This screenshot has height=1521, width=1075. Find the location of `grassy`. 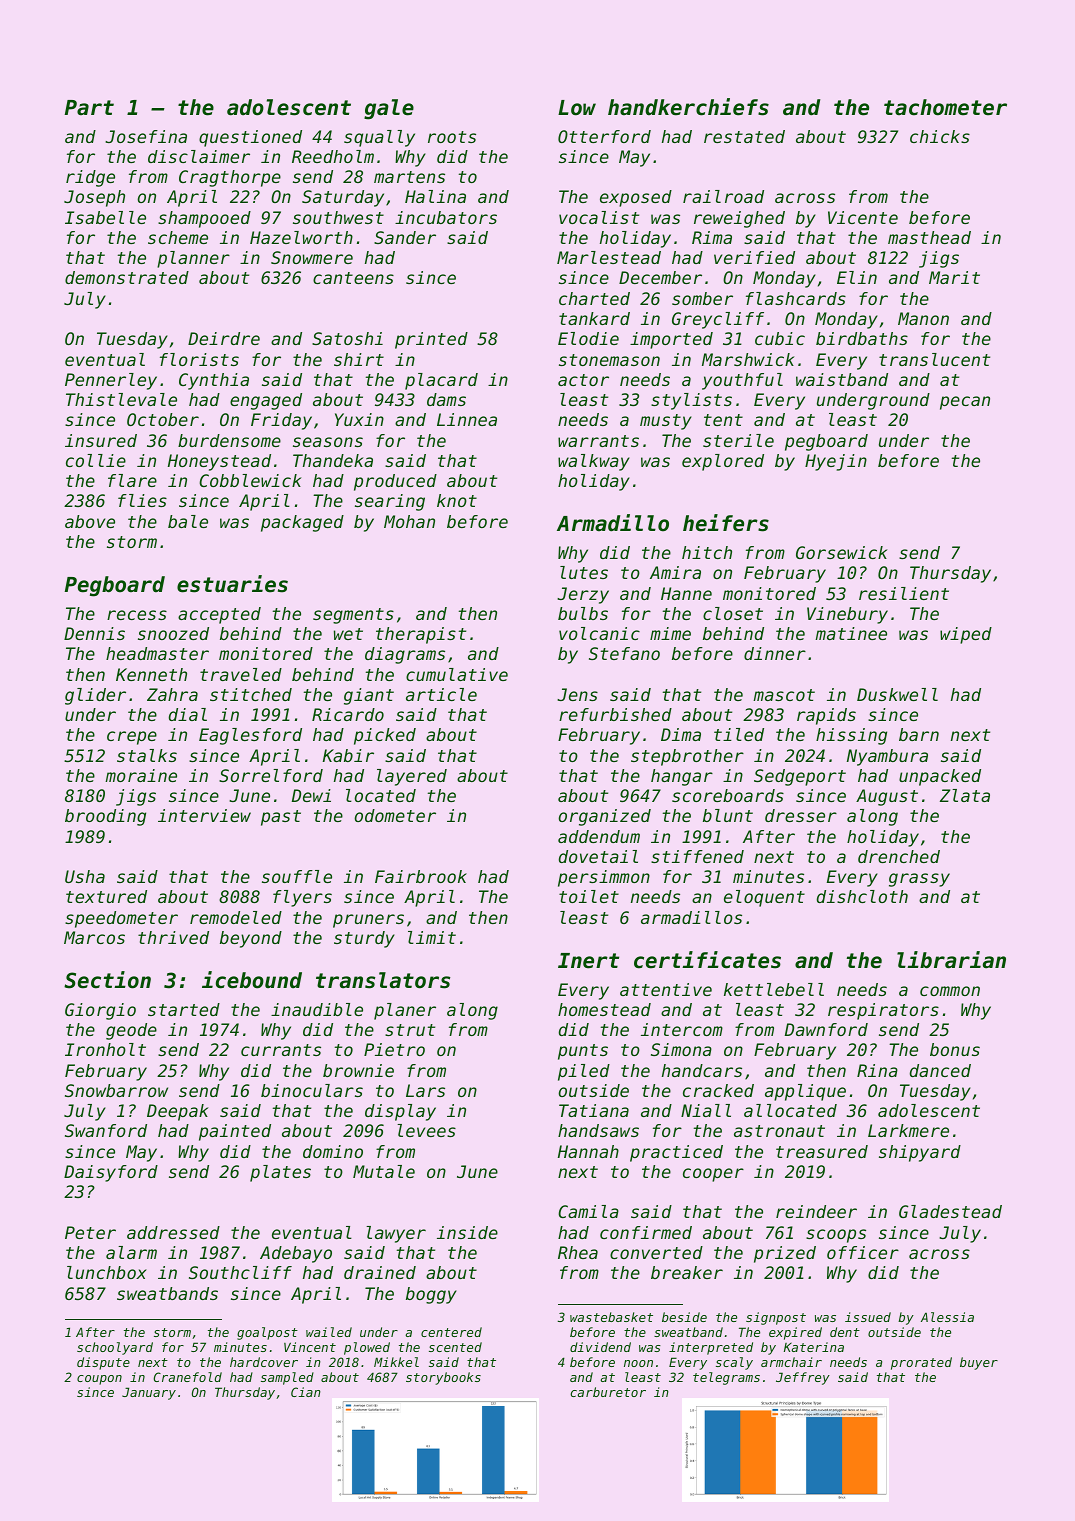

grassy is located at coordinates (919, 880).
